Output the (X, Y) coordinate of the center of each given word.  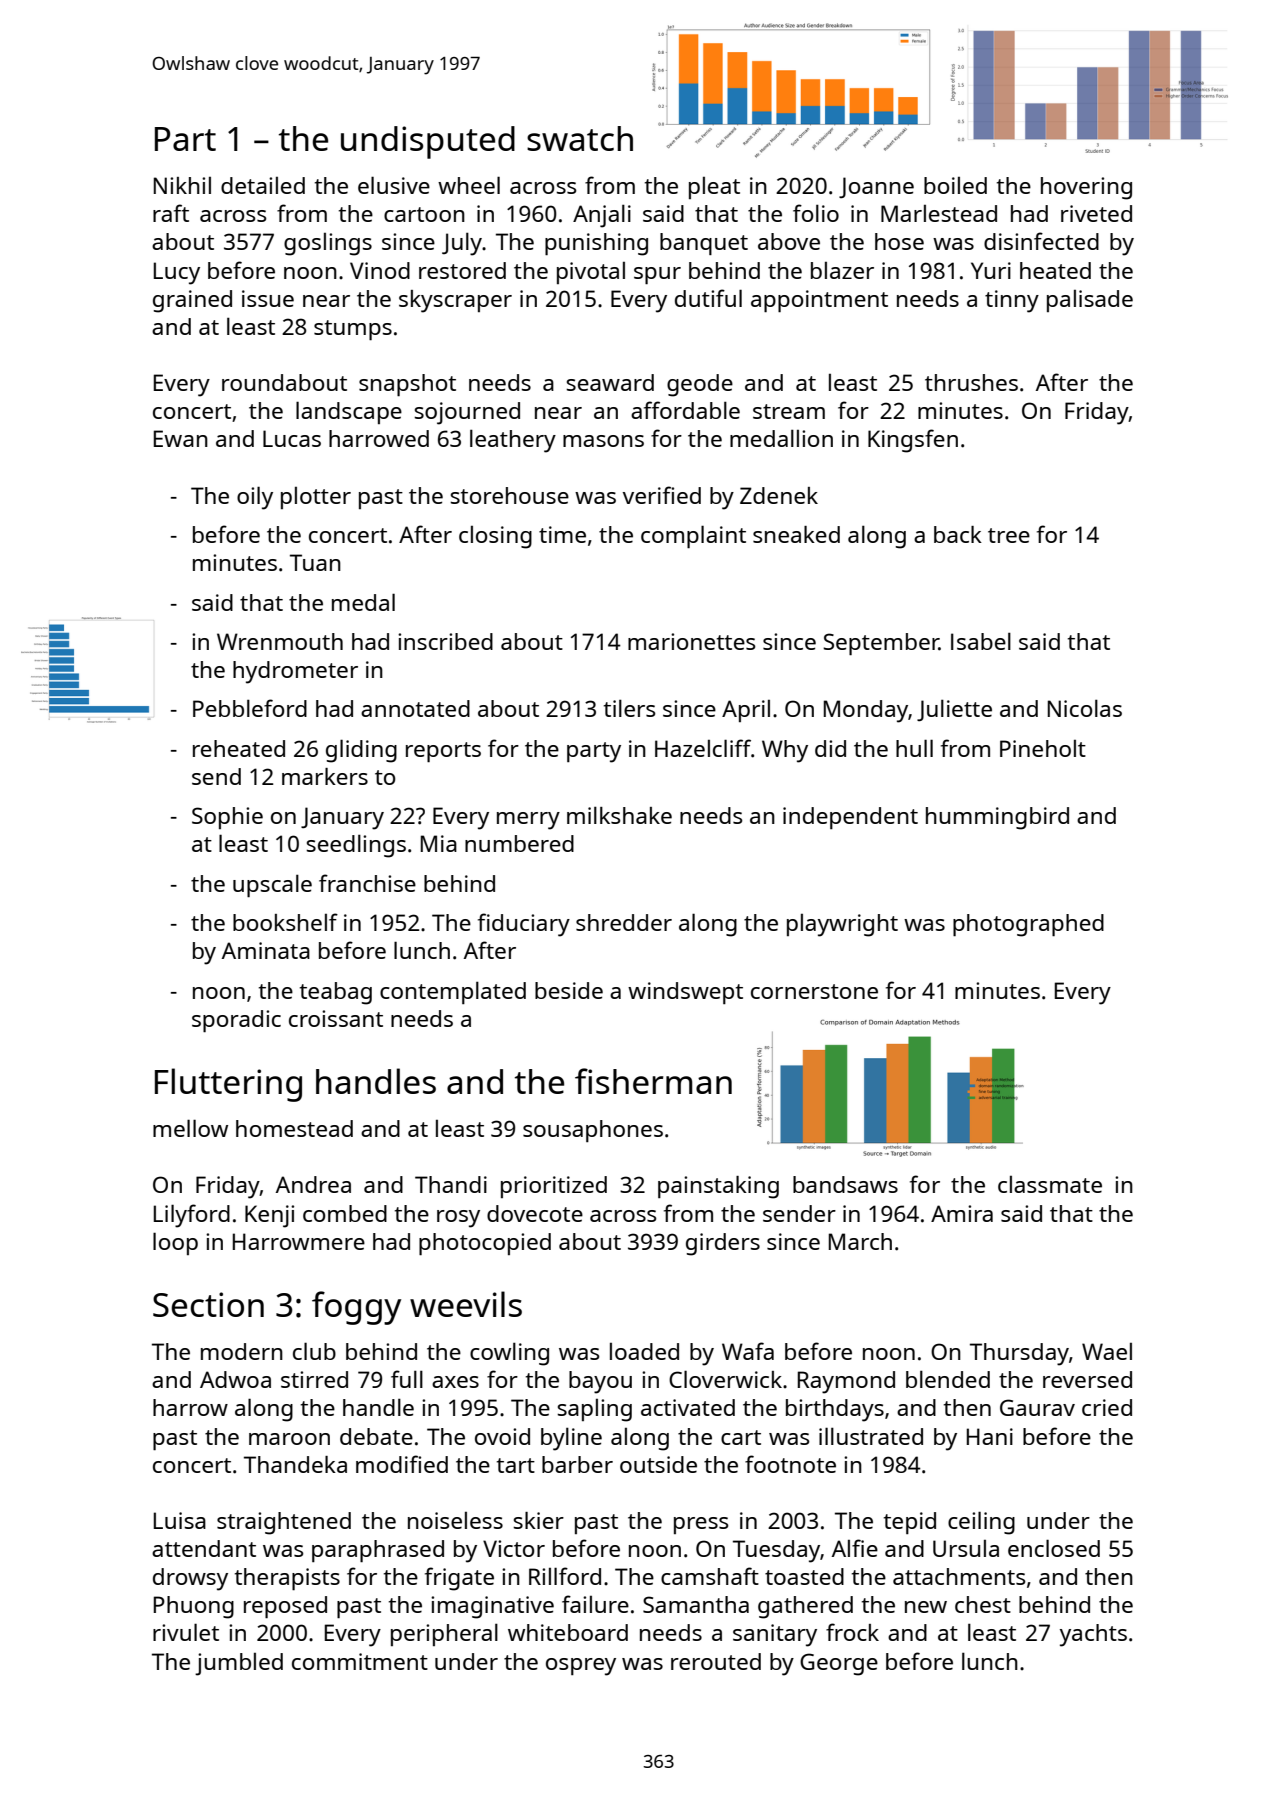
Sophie (227, 818)
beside (569, 990)
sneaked (796, 534)
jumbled (239, 1664)
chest (983, 1604)
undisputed (428, 142)
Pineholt (1043, 748)
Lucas (292, 438)
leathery (513, 441)
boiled (955, 185)
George (839, 1664)
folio (816, 213)
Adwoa (235, 1379)
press (701, 1525)
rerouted (716, 1661)
